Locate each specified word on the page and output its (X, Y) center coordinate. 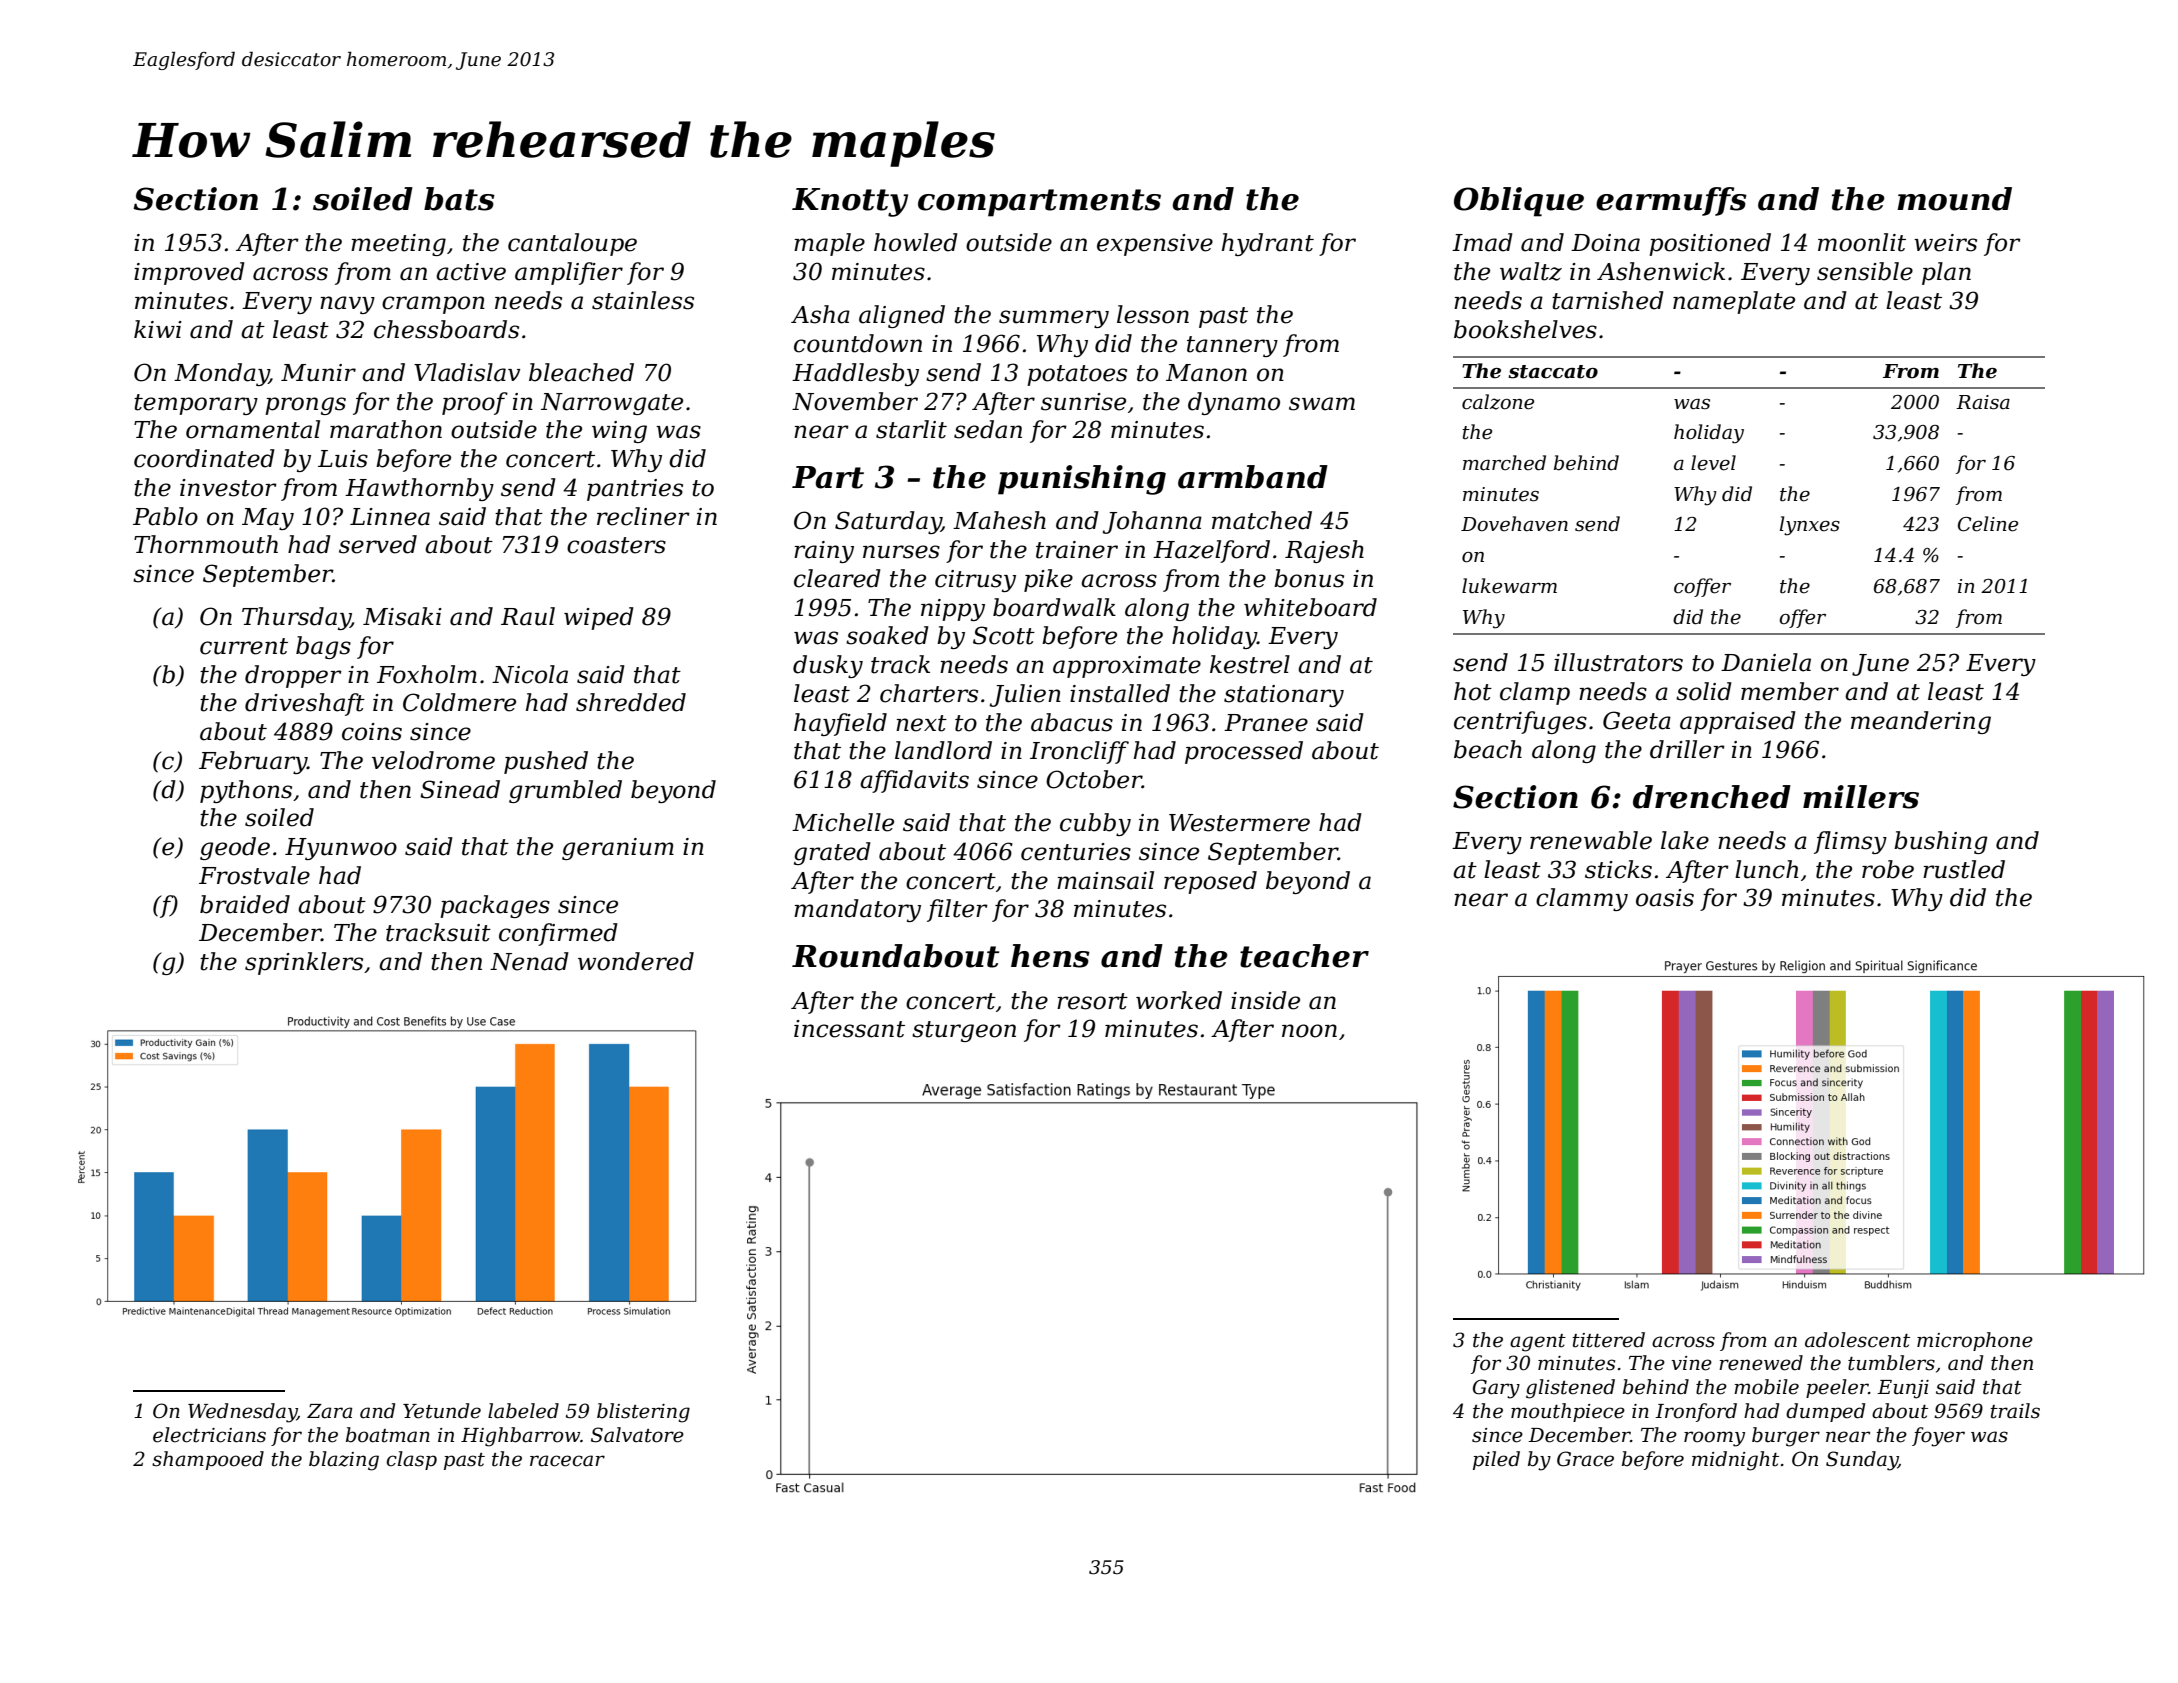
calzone (1498, 402)
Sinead (460, 789)
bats (459, 199)
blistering (643, 1413)
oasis (1665, 898)
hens (1050, 956)
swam (1322, 404)
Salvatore (637, 1435)
